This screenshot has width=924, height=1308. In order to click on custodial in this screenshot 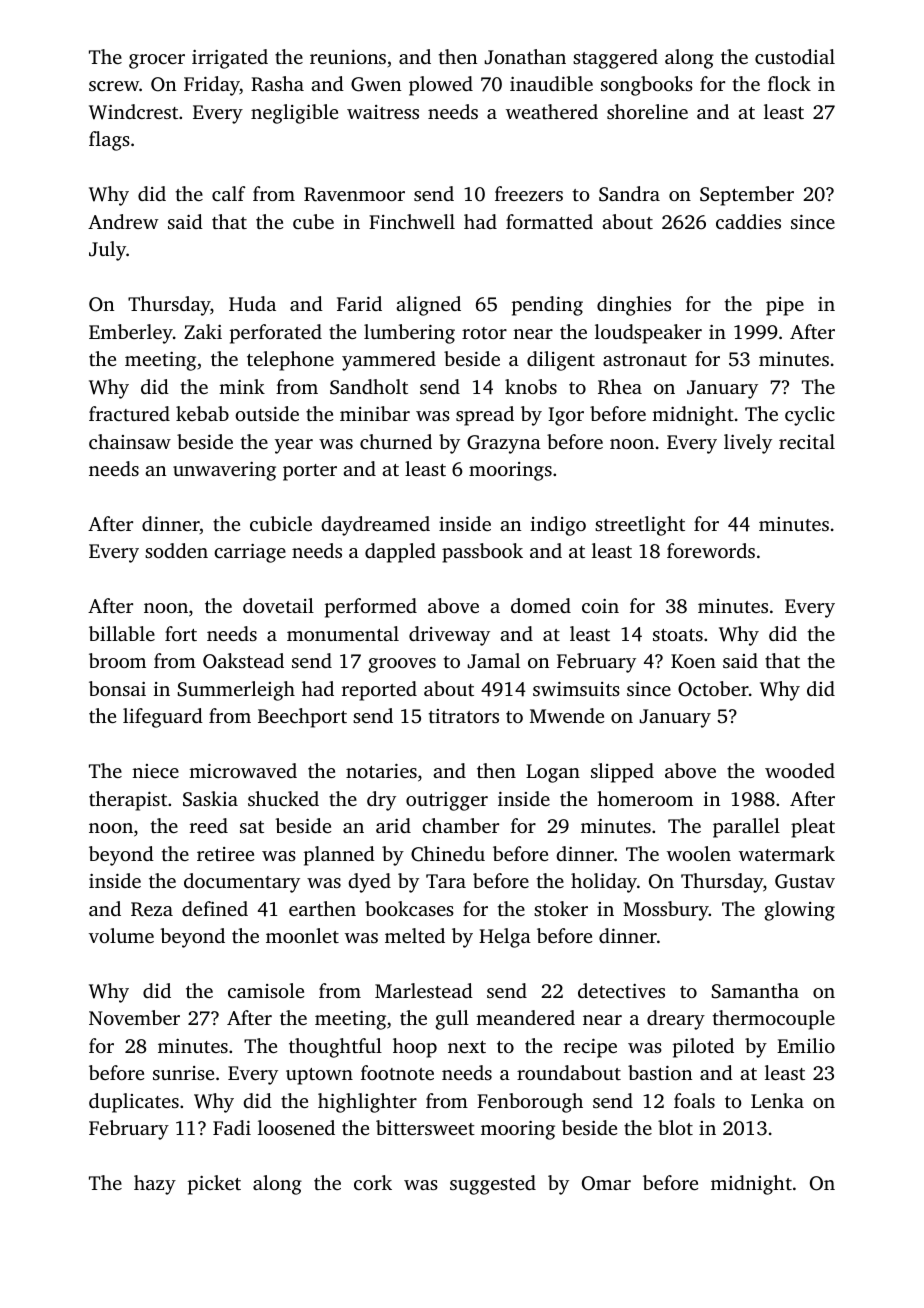, I will do `click(795, 56)`.
